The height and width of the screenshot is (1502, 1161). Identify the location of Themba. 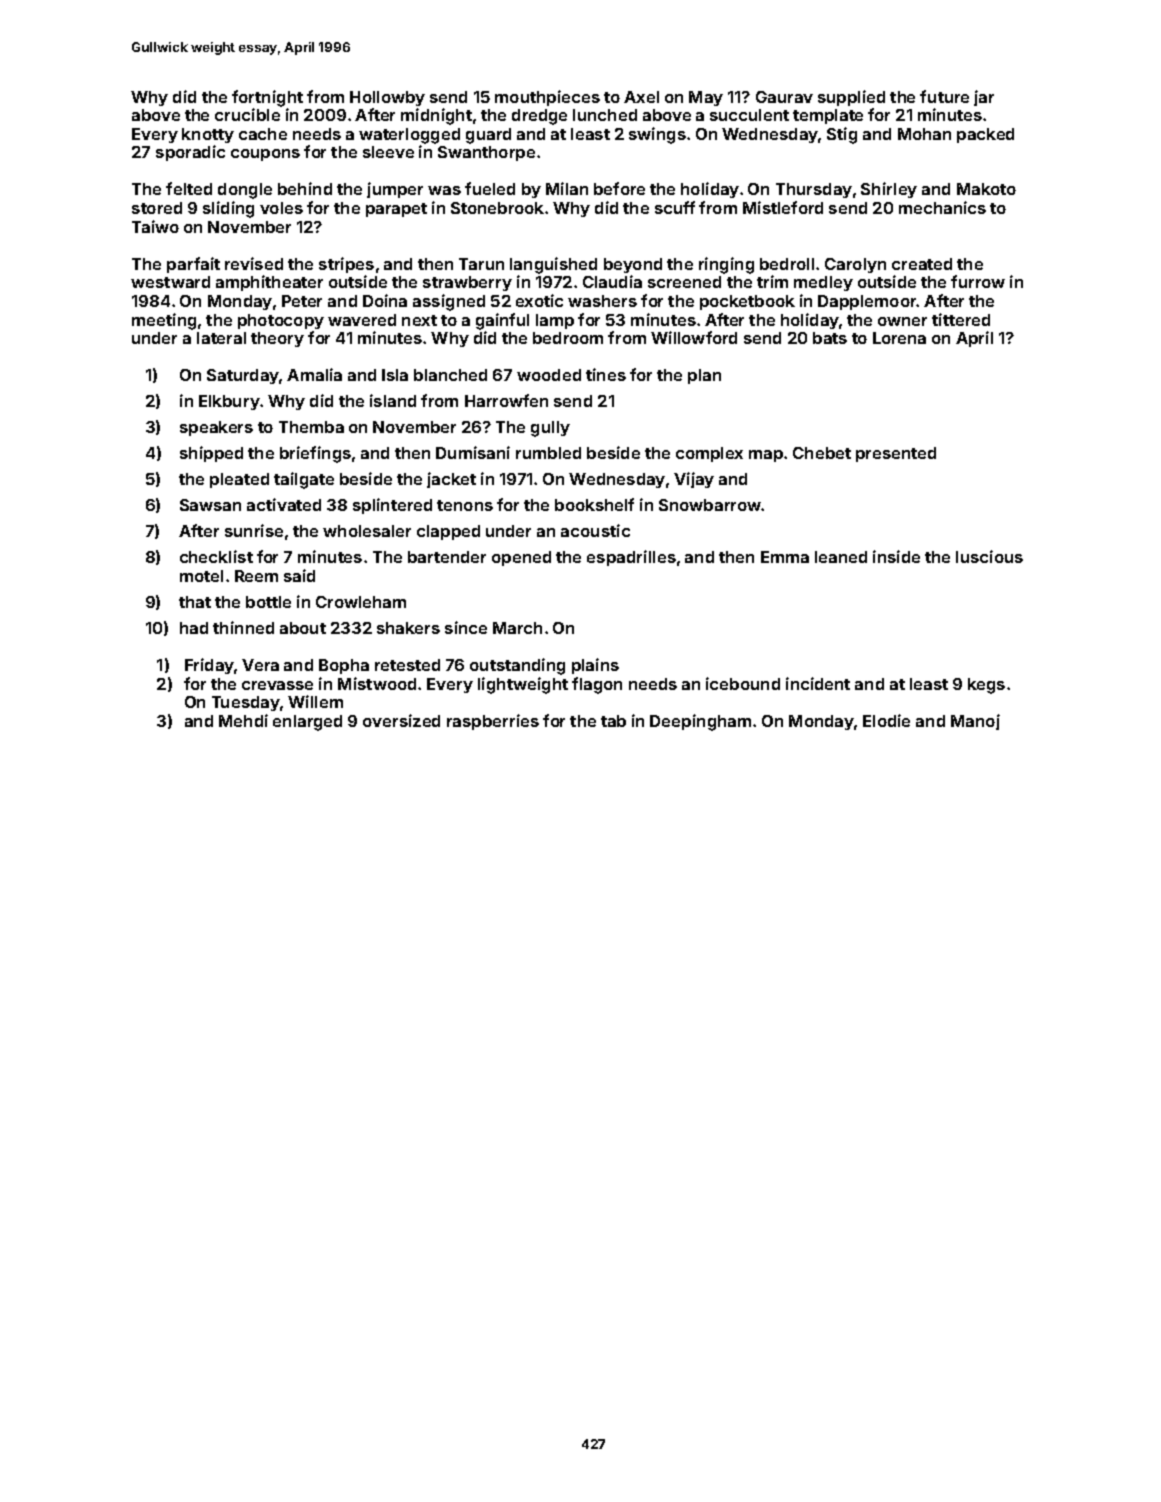
(311, 427).
